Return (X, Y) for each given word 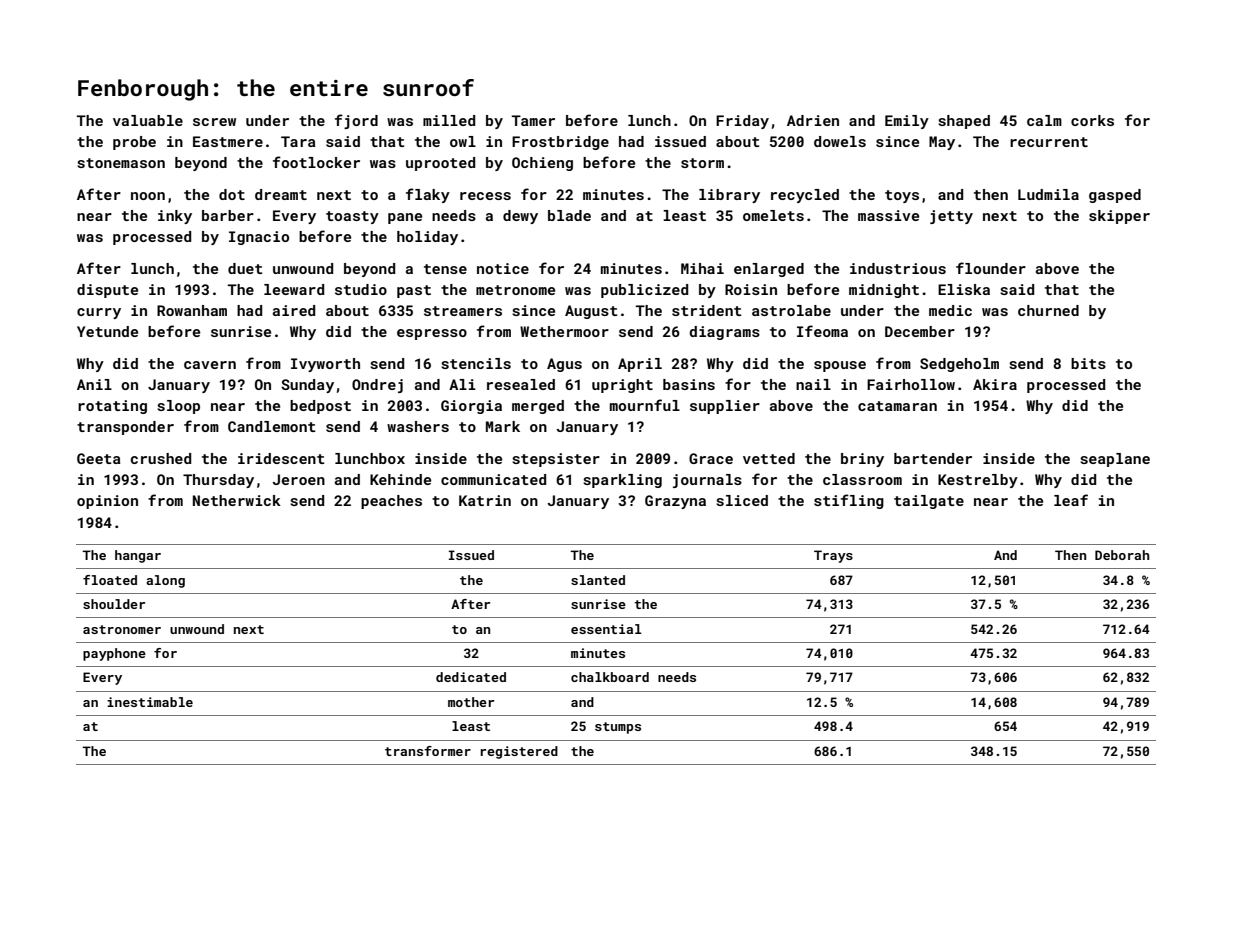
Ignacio (259, 238)
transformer (428, 751)
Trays (833, 556)
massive (888, 215)
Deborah (1122, 555)
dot (232, 194)
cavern (210, 365)
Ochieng (542, 164)
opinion (107, 502)
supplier (725, 407)
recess (485, 196)
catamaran (897, 406)
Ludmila (1048, 194)
